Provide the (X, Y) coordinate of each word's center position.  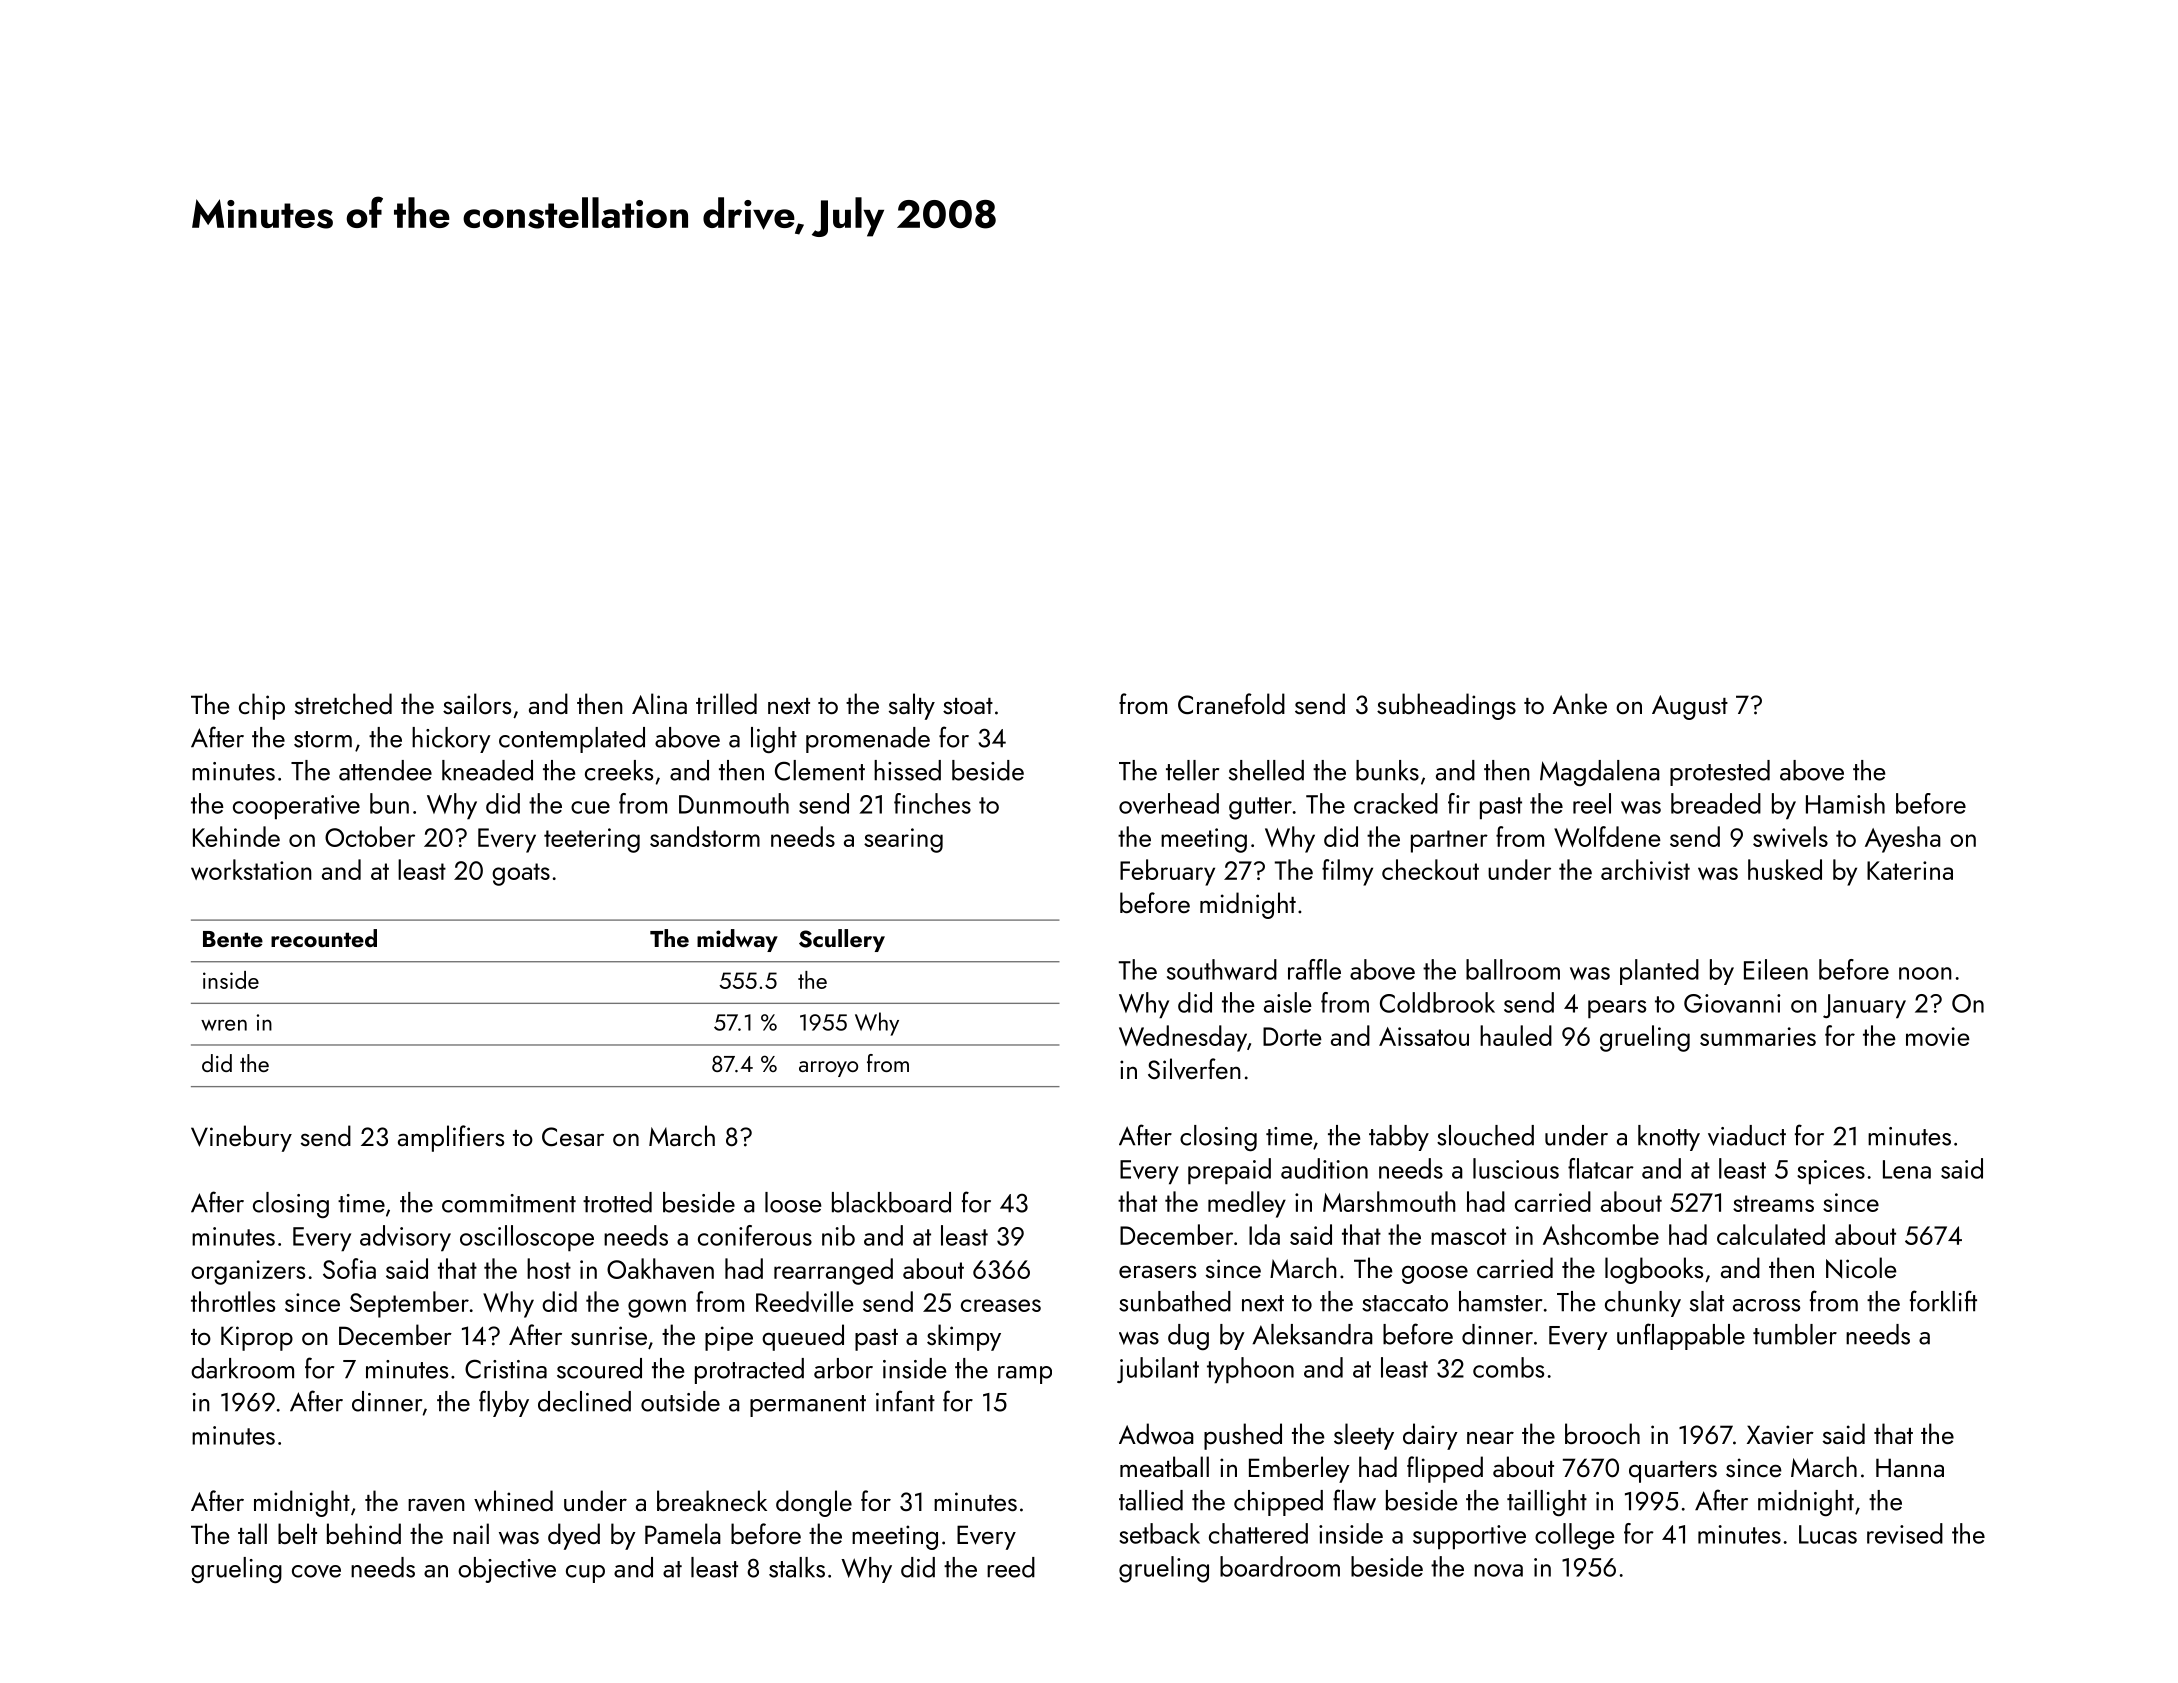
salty (912, 706)
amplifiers (451, 1138)
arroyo (828, 1069)
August (1690, 707)
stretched (343, 703)
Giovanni (1732, 1003)
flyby (504, 1403)
